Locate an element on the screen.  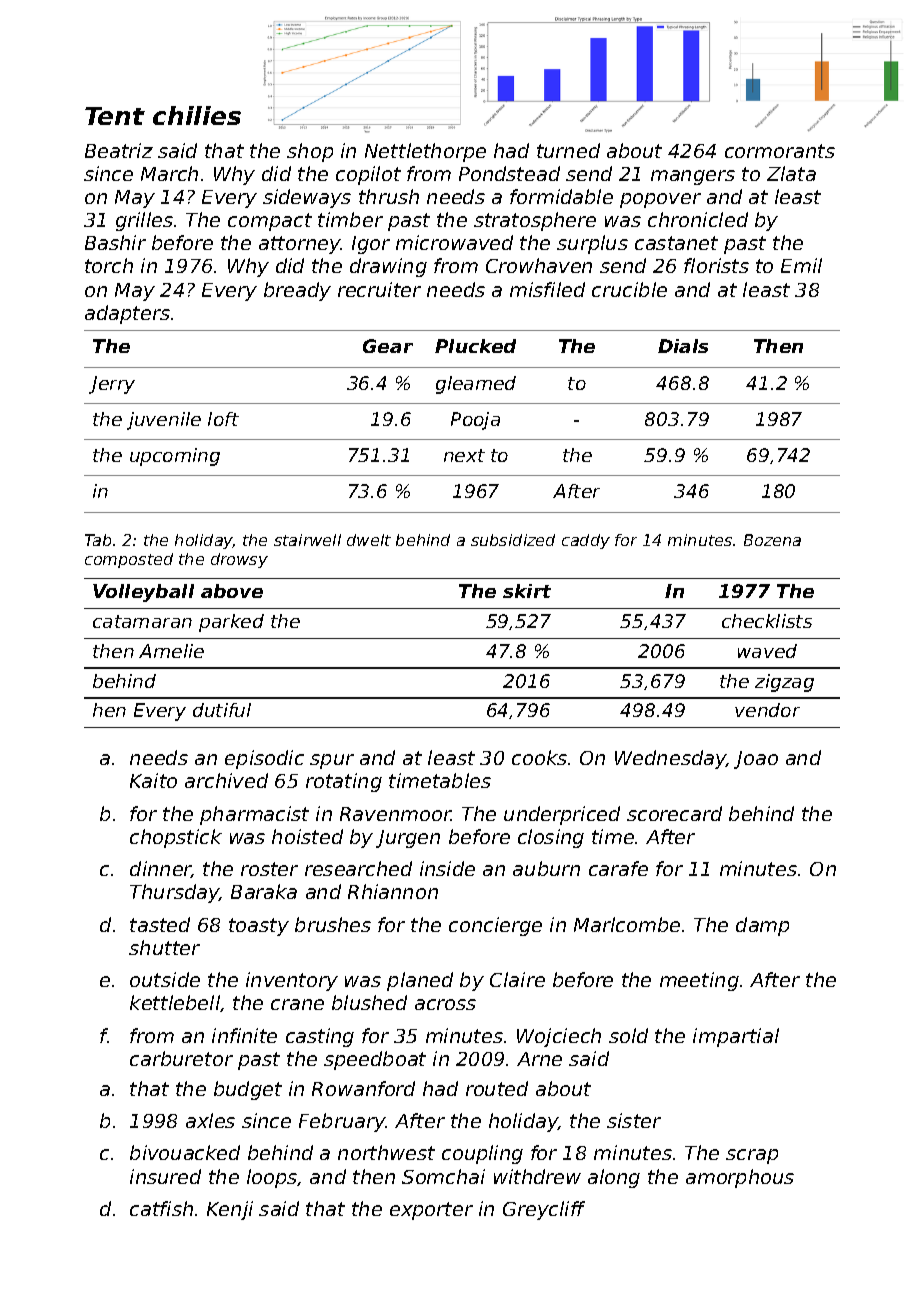
Dials is located at coordinates (683, 346).
